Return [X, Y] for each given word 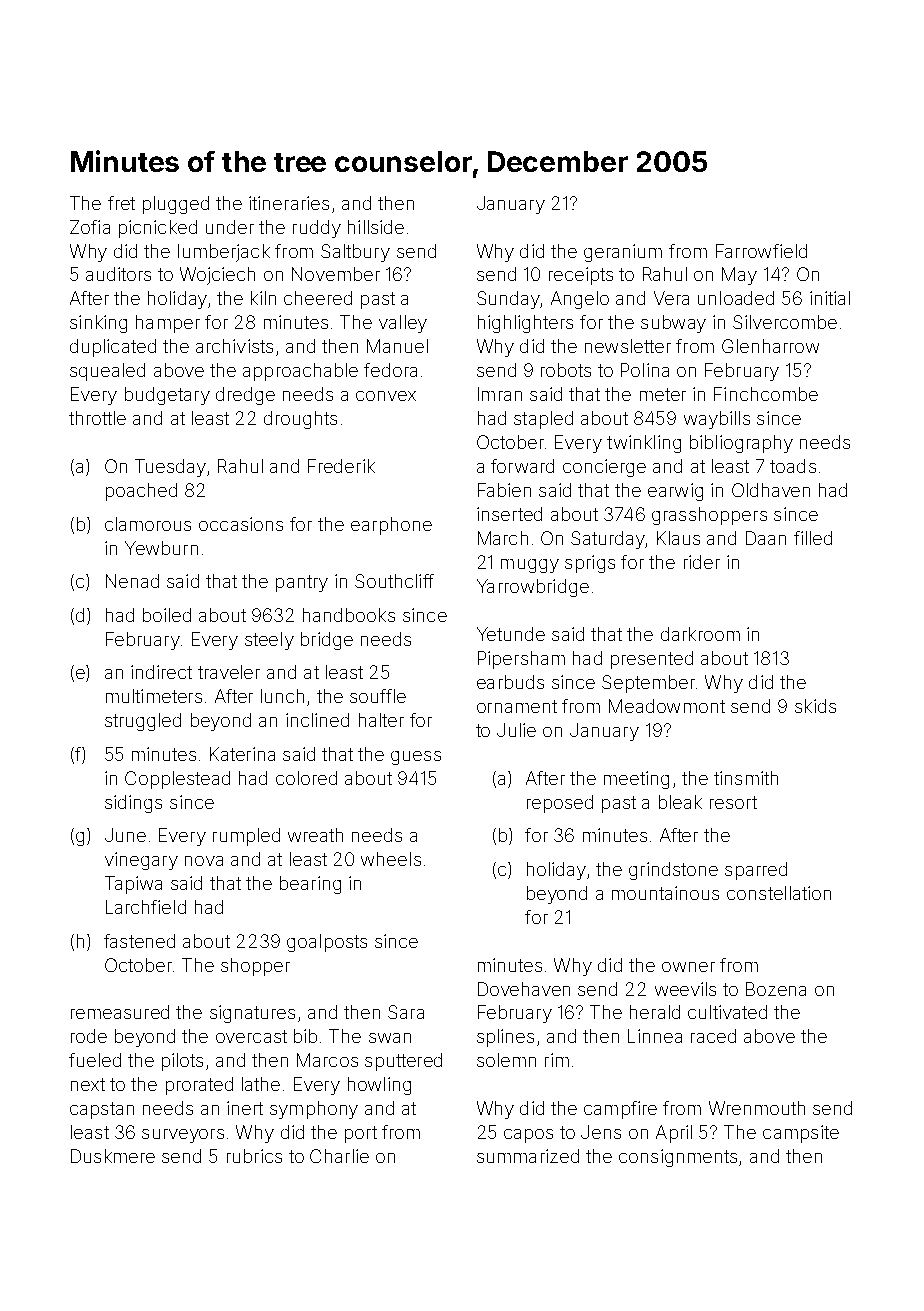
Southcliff [394, 581]
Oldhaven [771, 490]
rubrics [254, 1156]
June [125, 835]
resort [733, 802]
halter [381, 720]
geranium [623, 253]
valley [403, 324]
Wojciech [217, 276]
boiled [167, 615]
